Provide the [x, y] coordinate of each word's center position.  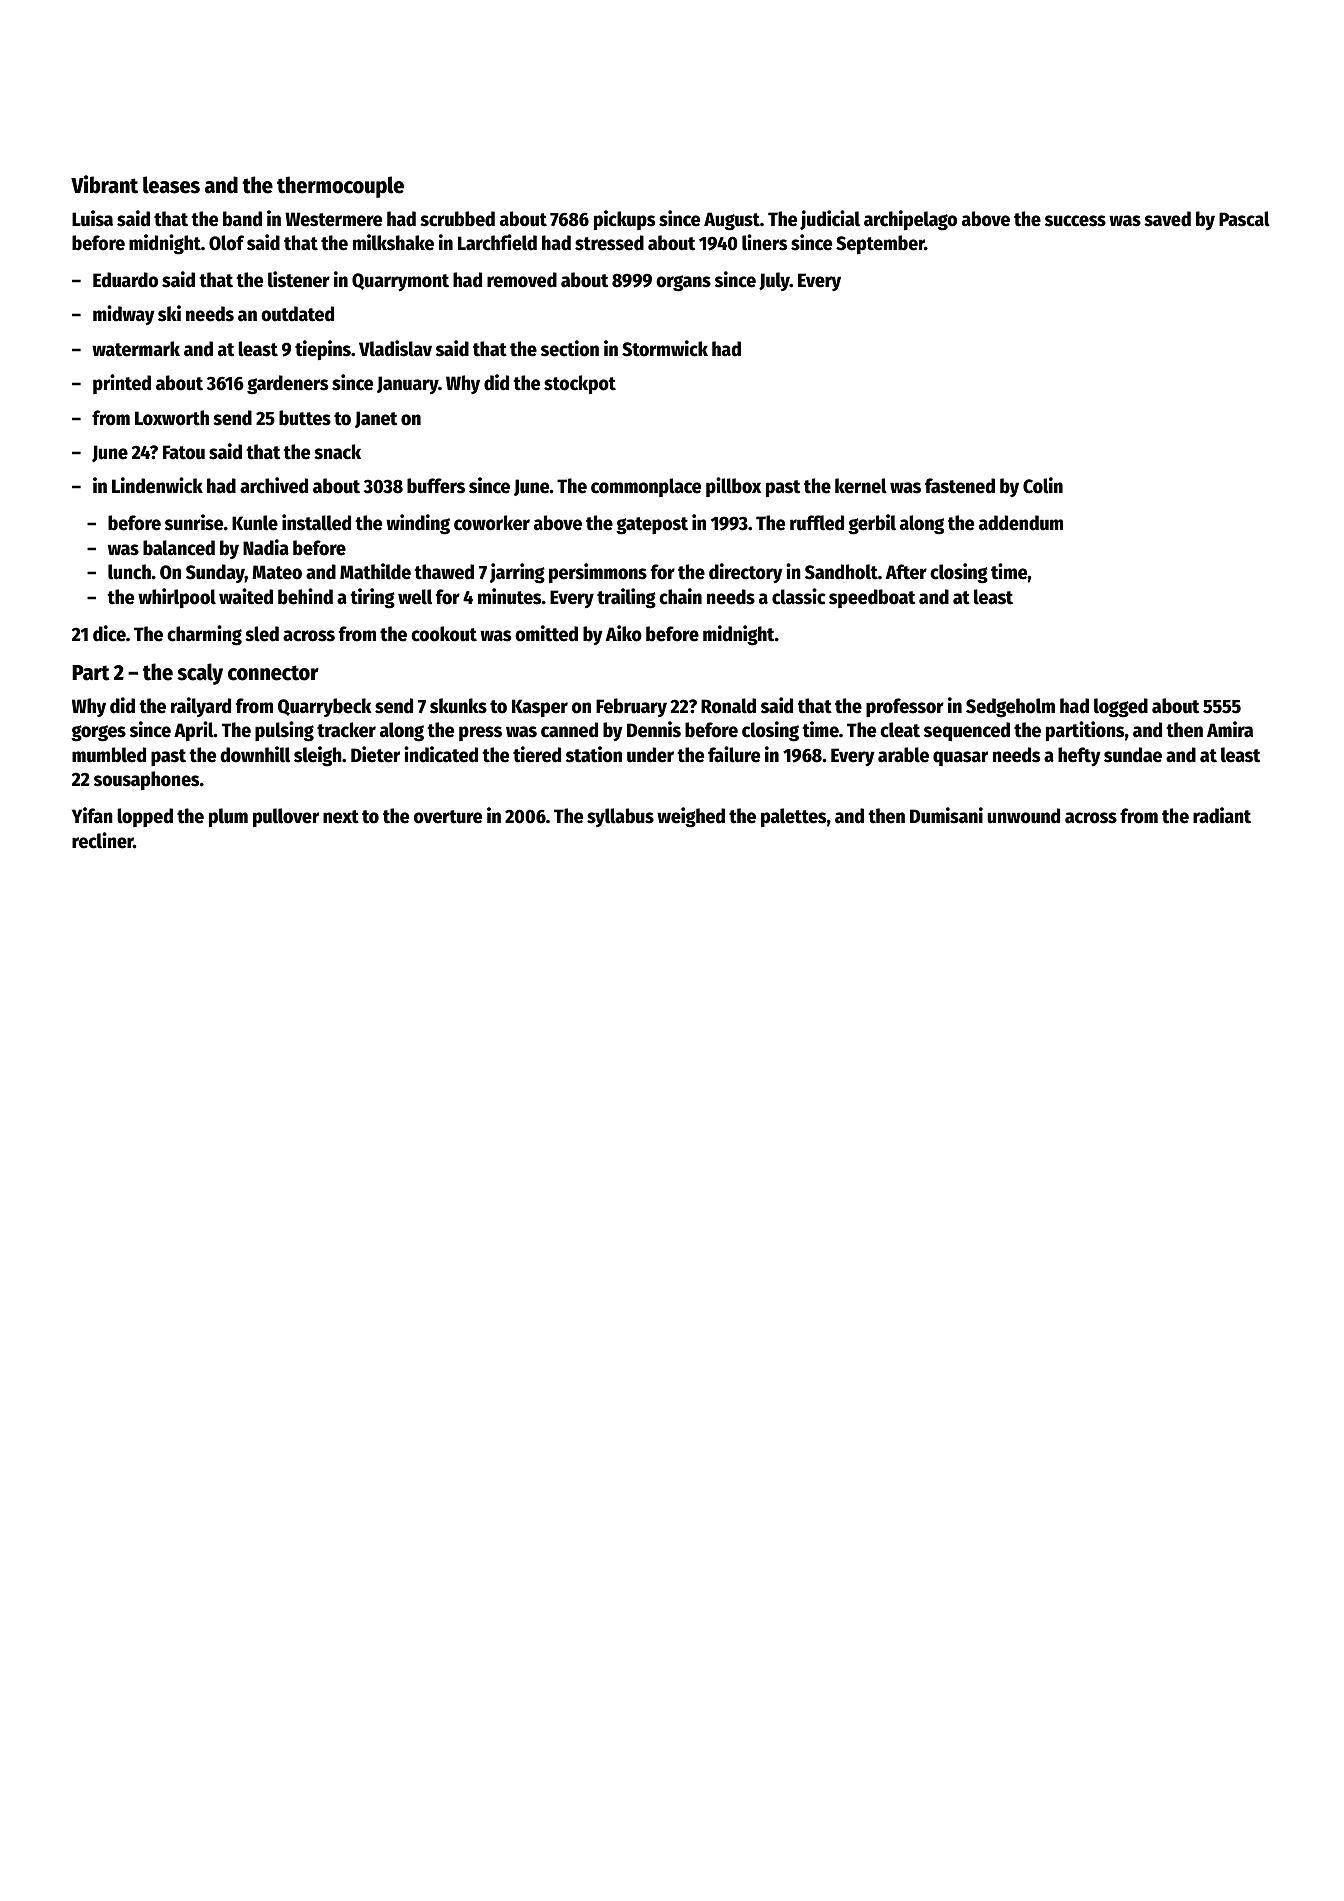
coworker [492, 523]
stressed [609, 243]
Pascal [1244, 219]
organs [683, 283]
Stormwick [665, 348]
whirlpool [177, 598]
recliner [102, 840]
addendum [1021, 523]
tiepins [323, 350]
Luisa [92, 218]
